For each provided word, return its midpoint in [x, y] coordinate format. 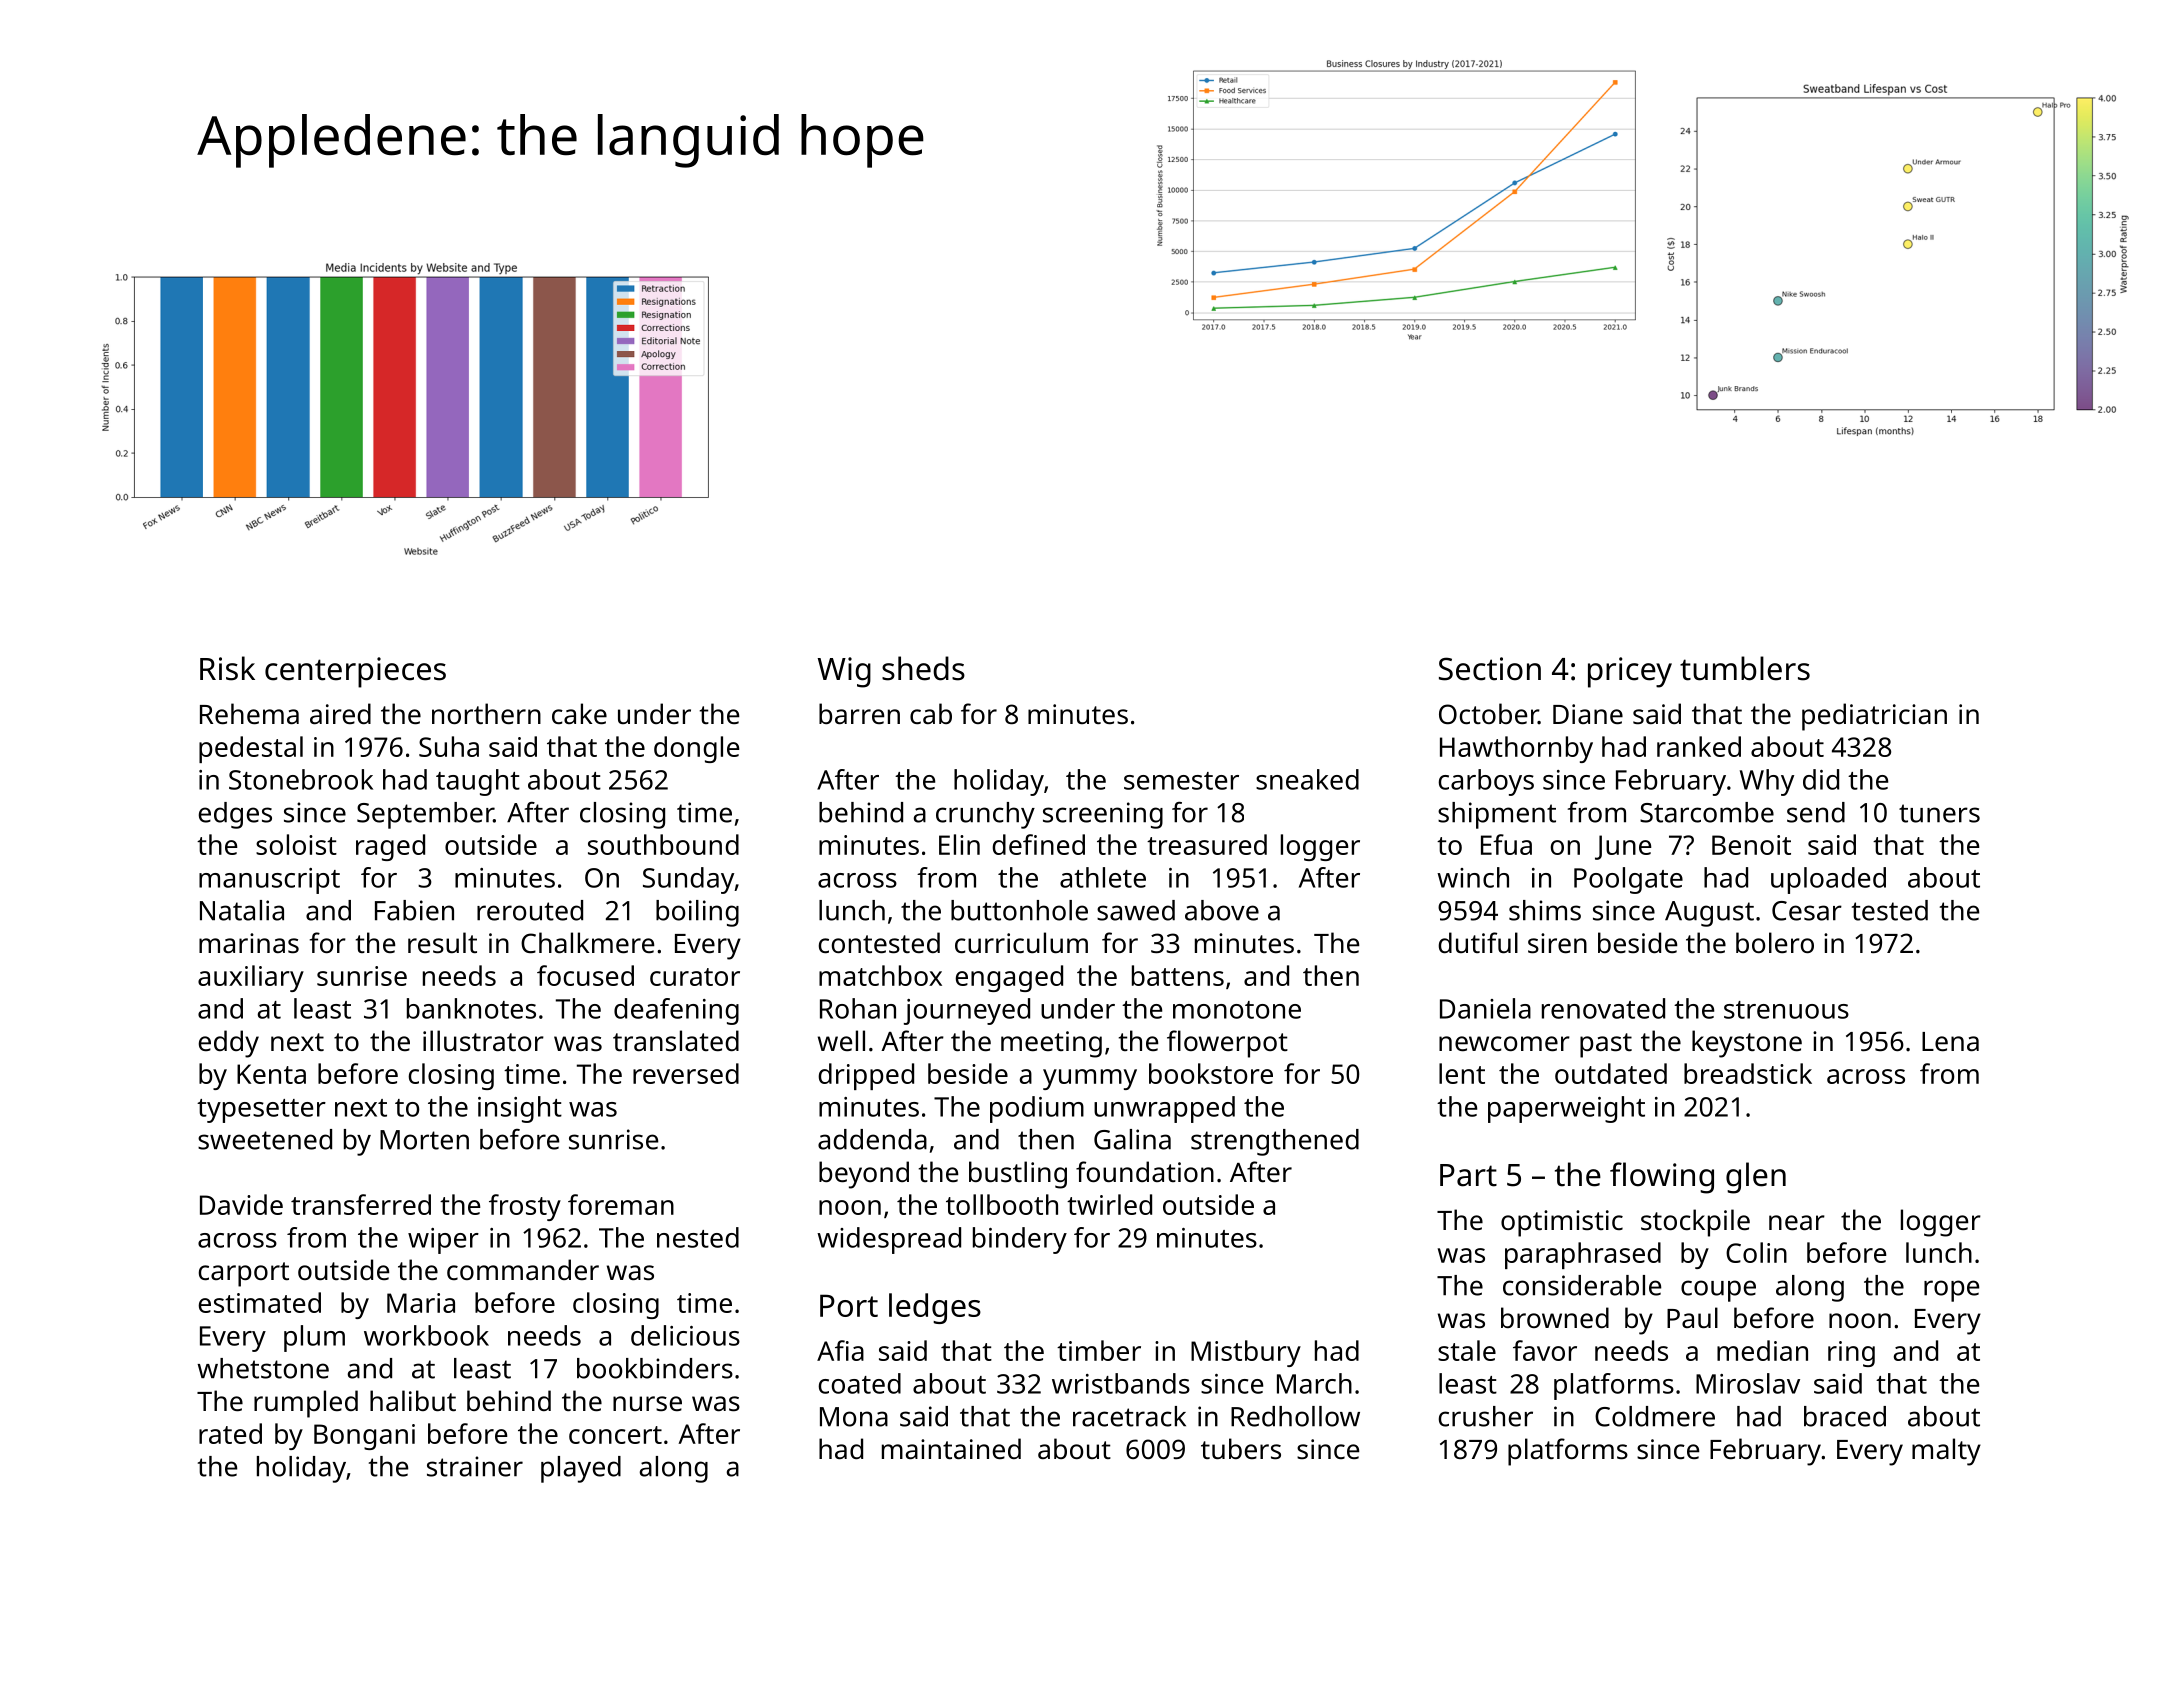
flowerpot [1227, 1044]
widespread [889, 1240]
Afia [840, 1350]
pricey [1630, 672]
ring [1851, 1354]
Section [1490, 669]
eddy [229, 1044]
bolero [1775, 942]
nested [698, 1237]
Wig [844, 672]
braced [1845, 1416]
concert [615, 1435]
